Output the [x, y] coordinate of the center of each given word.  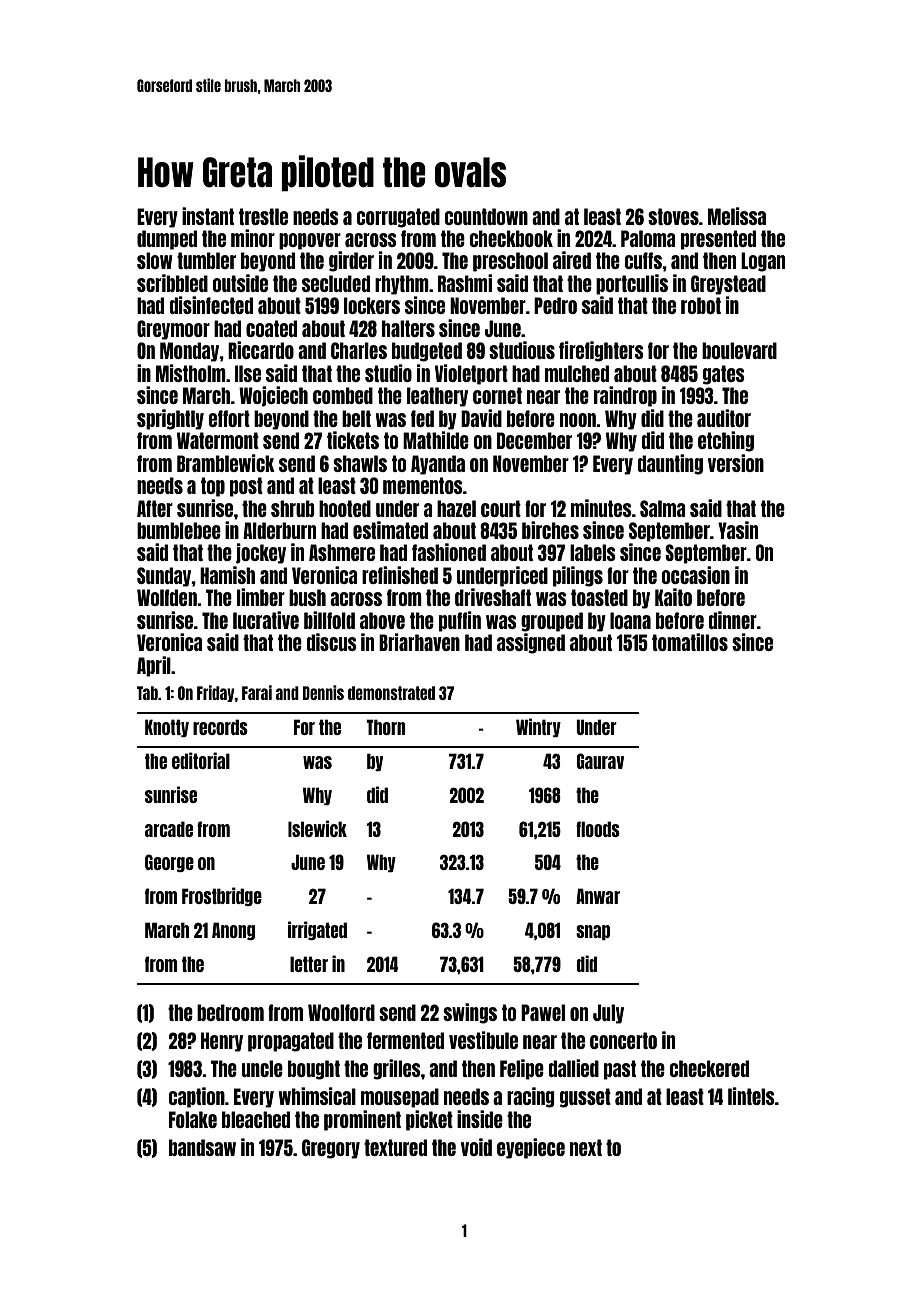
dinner [733, 620]
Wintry [538, 727]
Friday [216, 693]
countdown [486, 216]
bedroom [230, 1012]
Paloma [648, 238]
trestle [263, 216]
